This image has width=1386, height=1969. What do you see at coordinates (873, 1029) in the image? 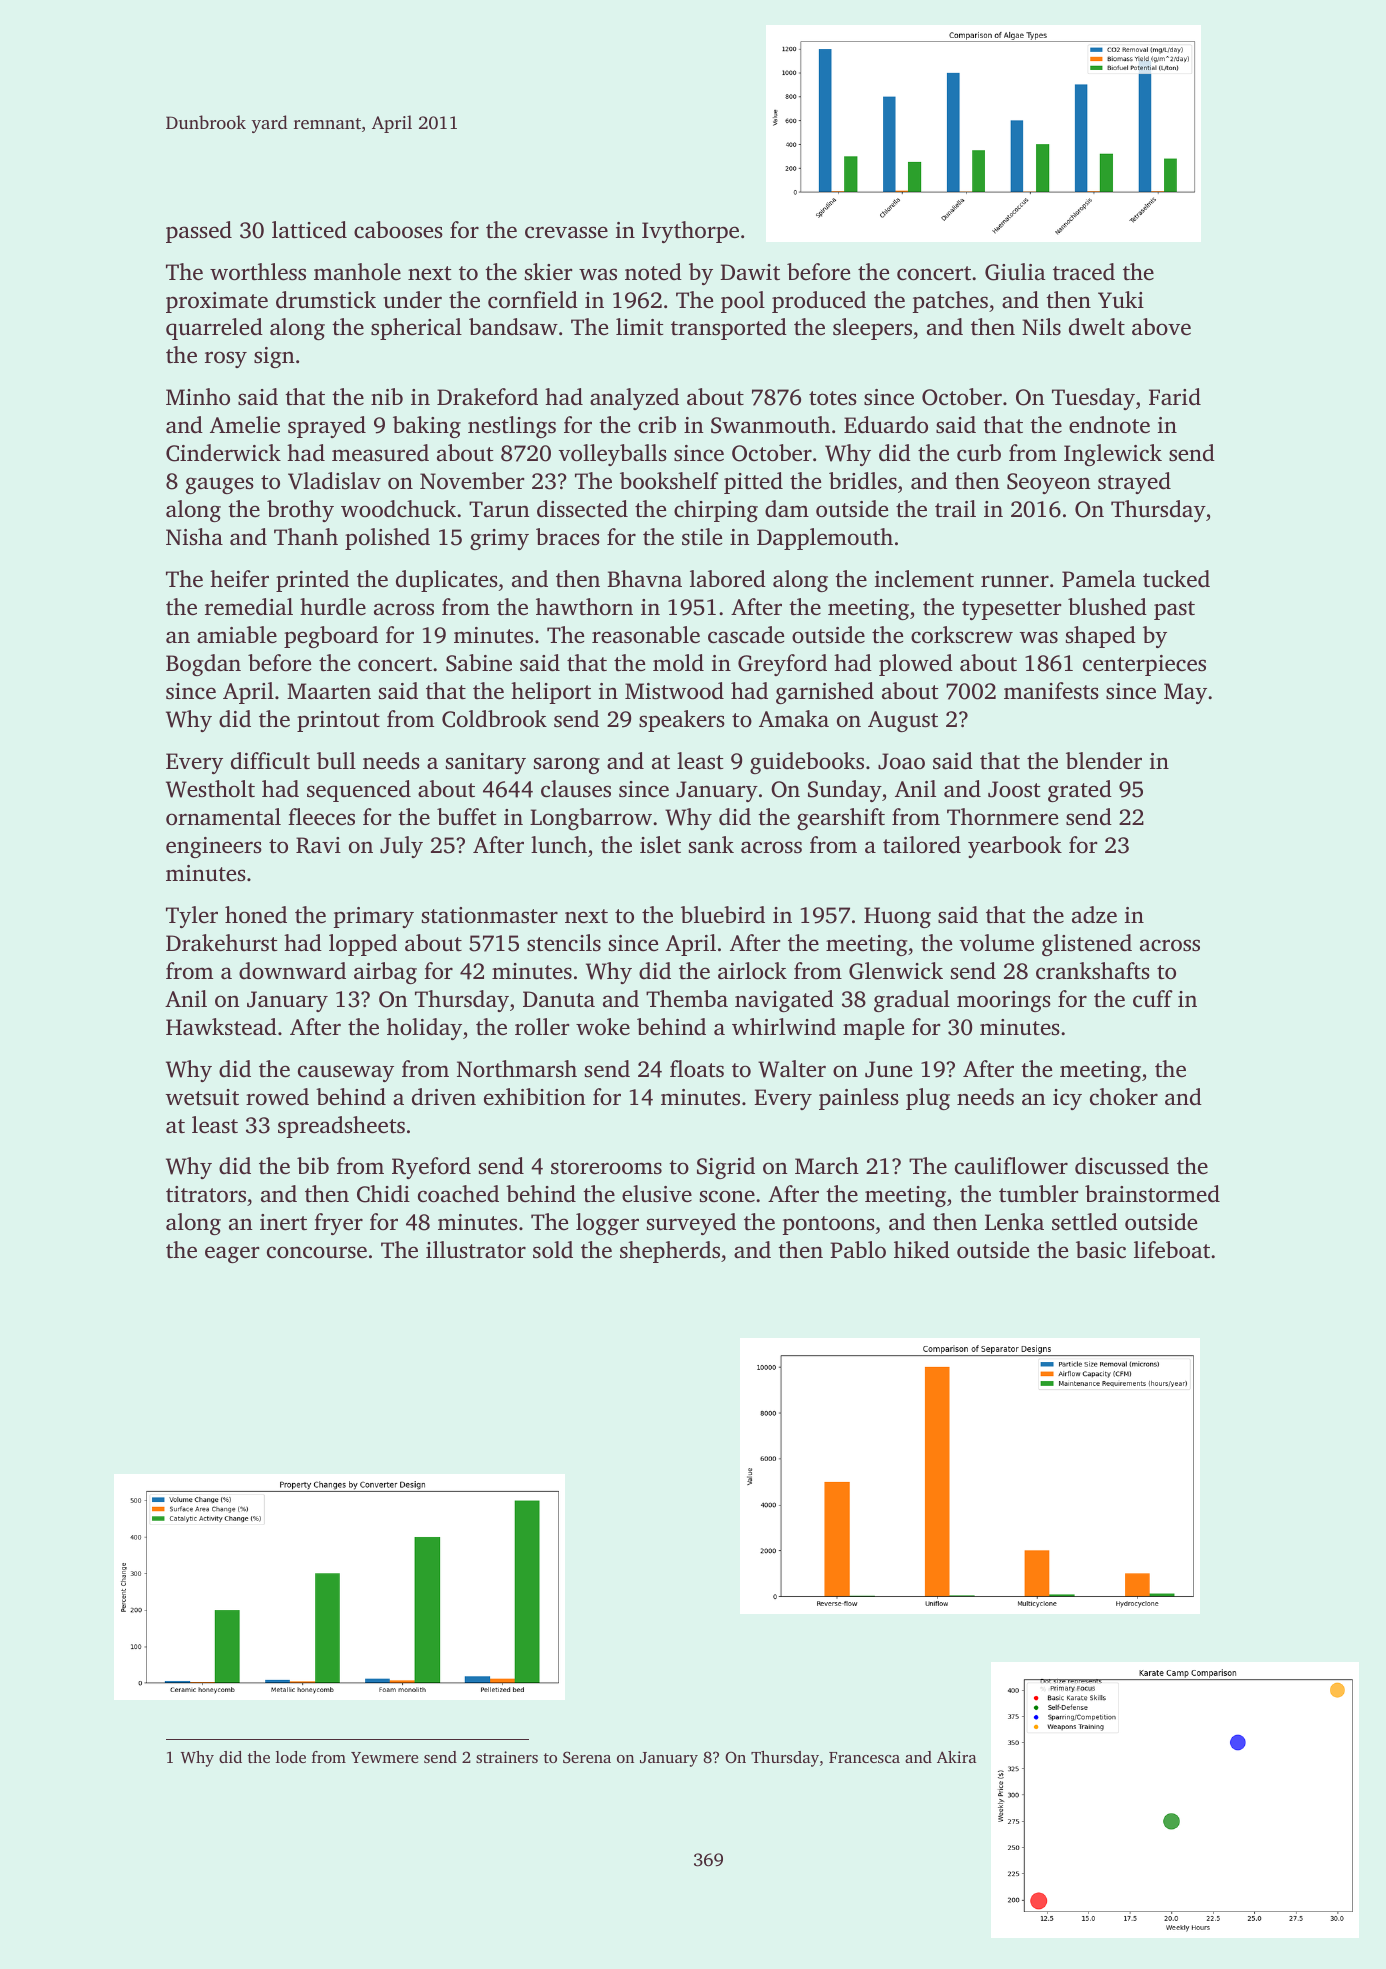
I see `maple` at bounding box center [873, 1029].
